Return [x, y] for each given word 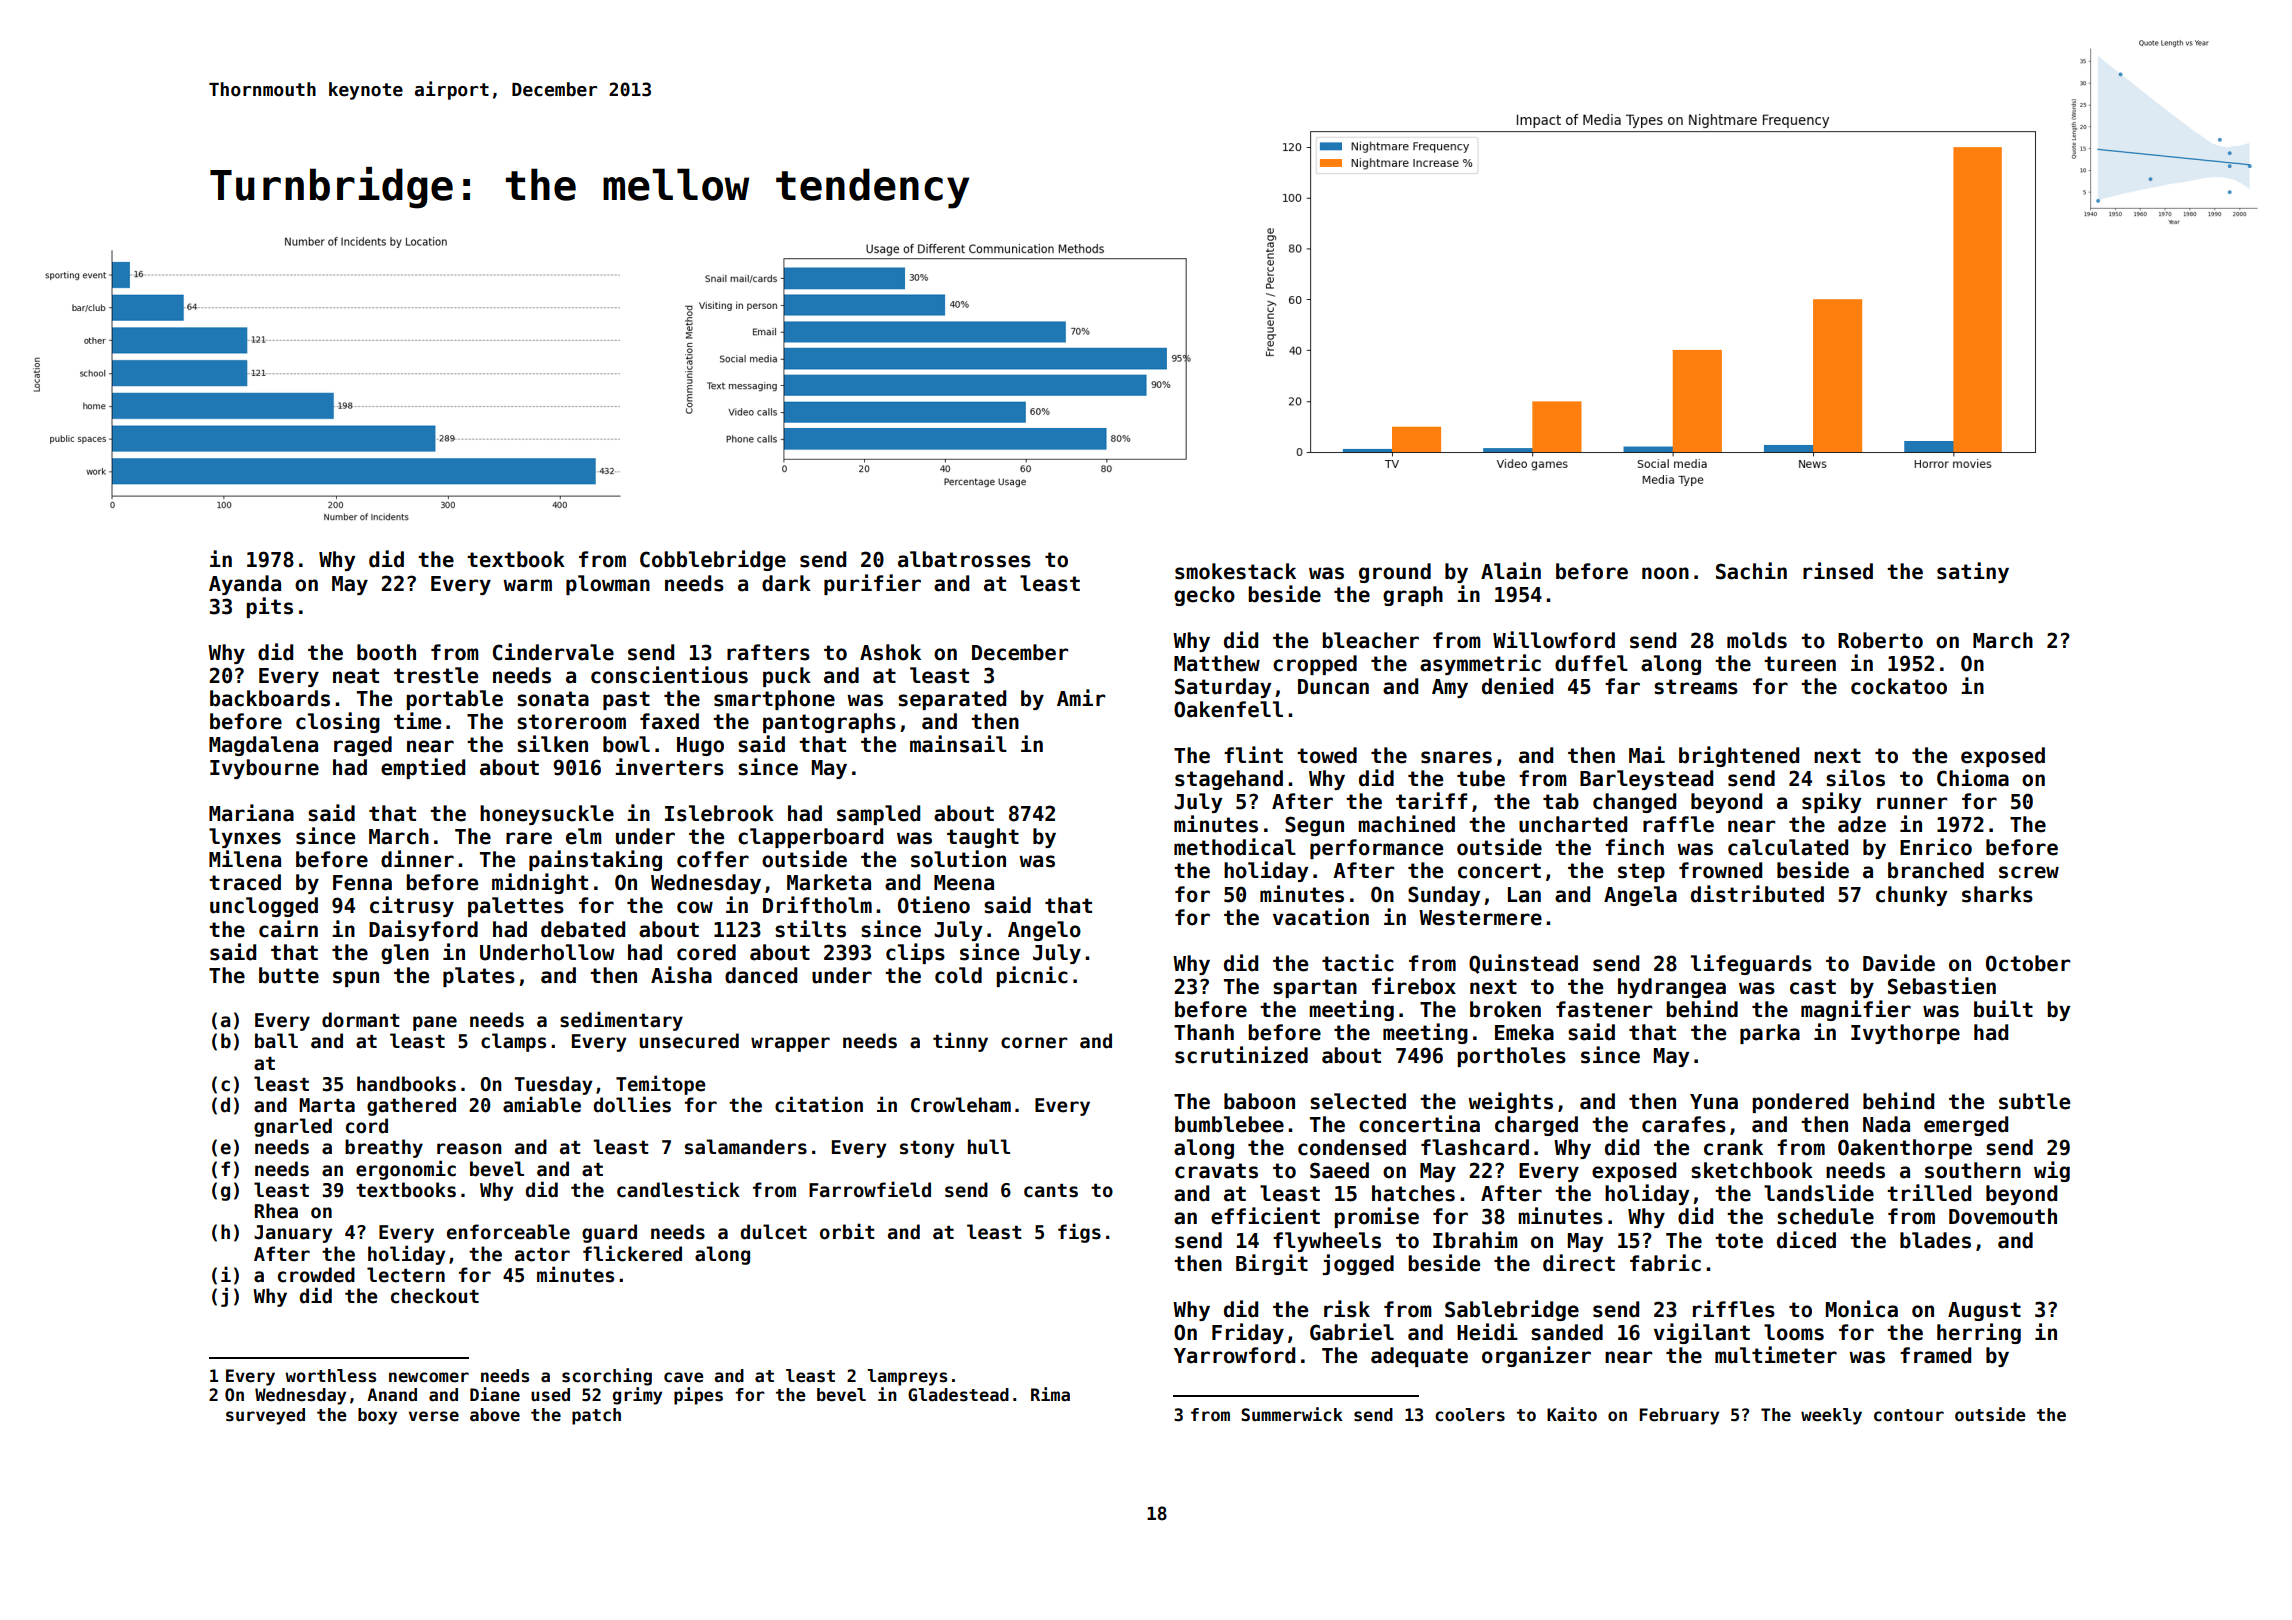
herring [1979, 1333]
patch [596, 1416]
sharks [1997, 894]
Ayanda [245, 585]
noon [1665, 573]
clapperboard [810, 838]
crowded [316, 1275]
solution [958, 859]
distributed [1757, 894]
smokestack [1235, 571]
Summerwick [1292, 1414]
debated [583, 929]
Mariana [251, 813]
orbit [847, 1231]
